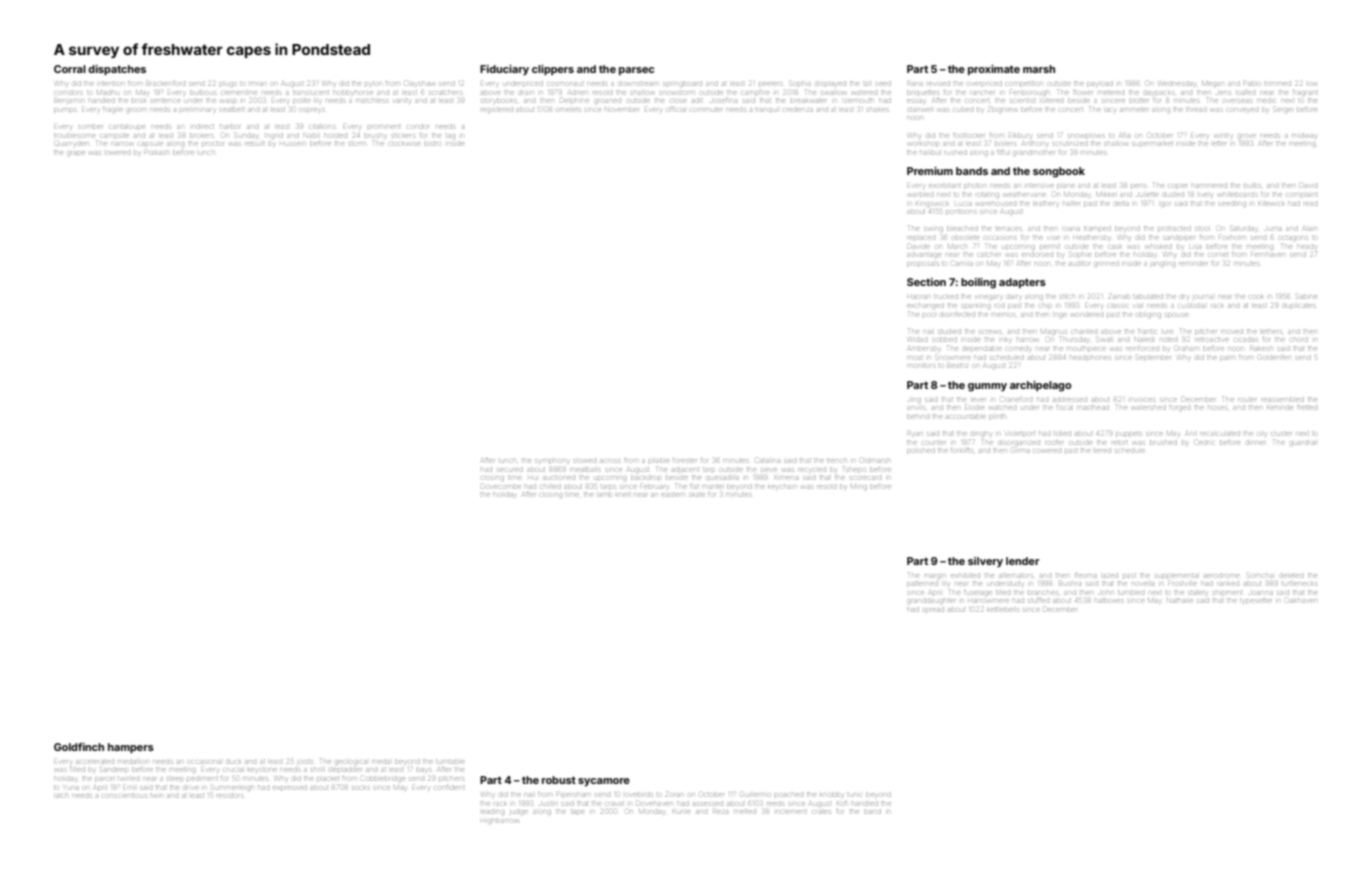 The width and height of the page is (1372, 887). I want to click on hampers, so click(131, 748).
